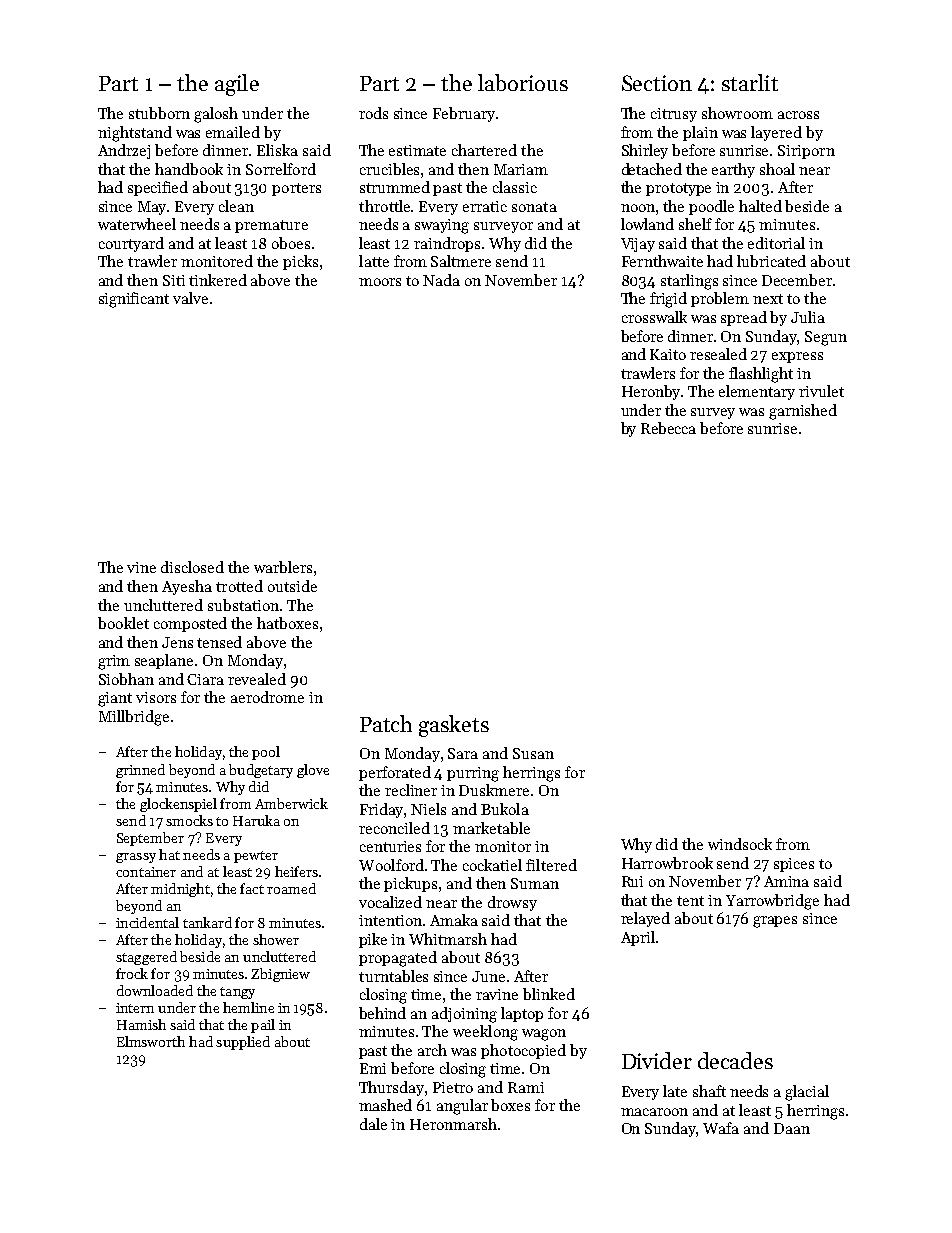 Image resolution: width=952 pixels, height=1233 pixels. What do you see at coordinates (806, 152) in the document?
I see `Siriporn` at bounding box center [806, 152].
